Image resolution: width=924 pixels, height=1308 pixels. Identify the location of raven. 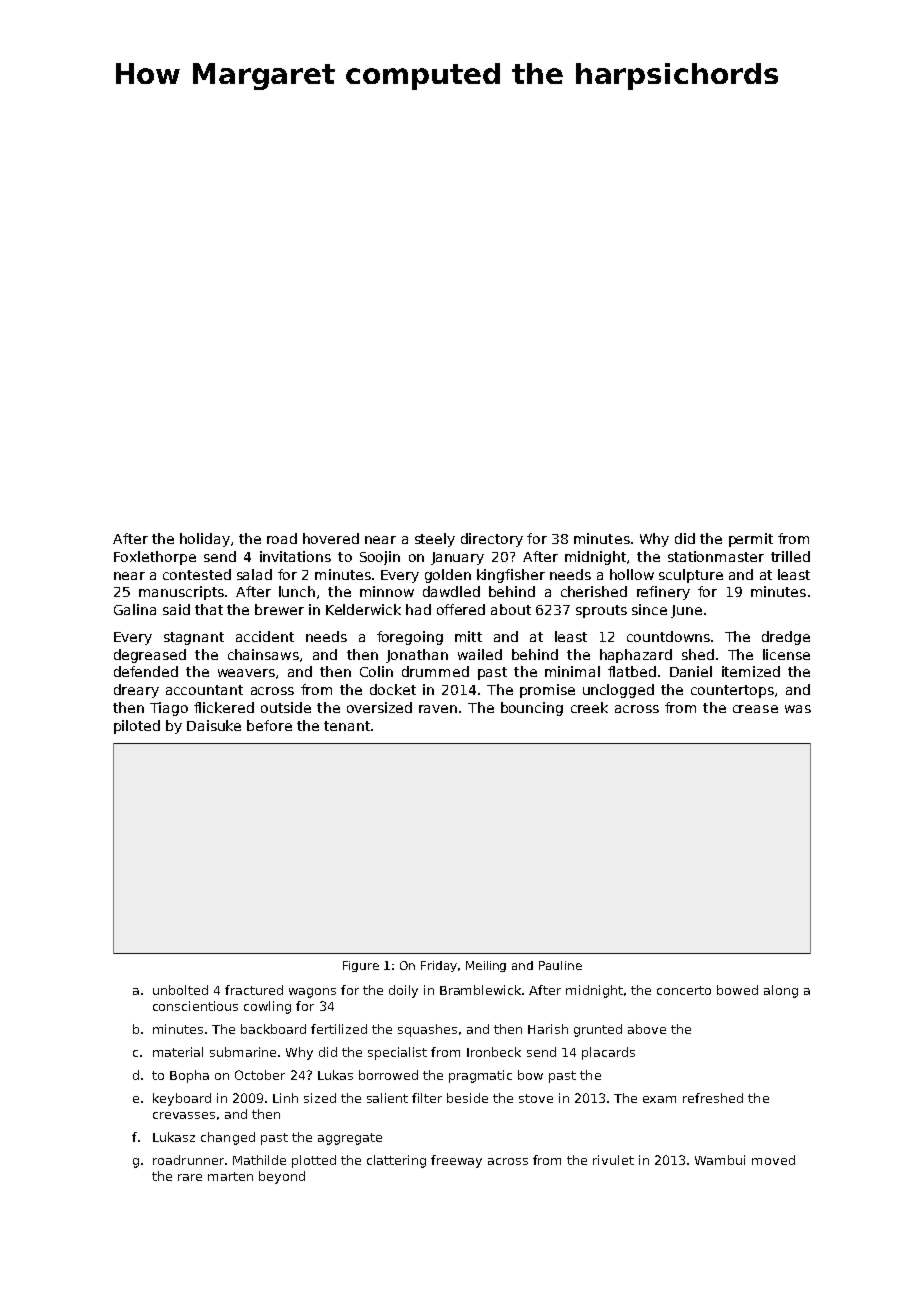
(438, 709).
